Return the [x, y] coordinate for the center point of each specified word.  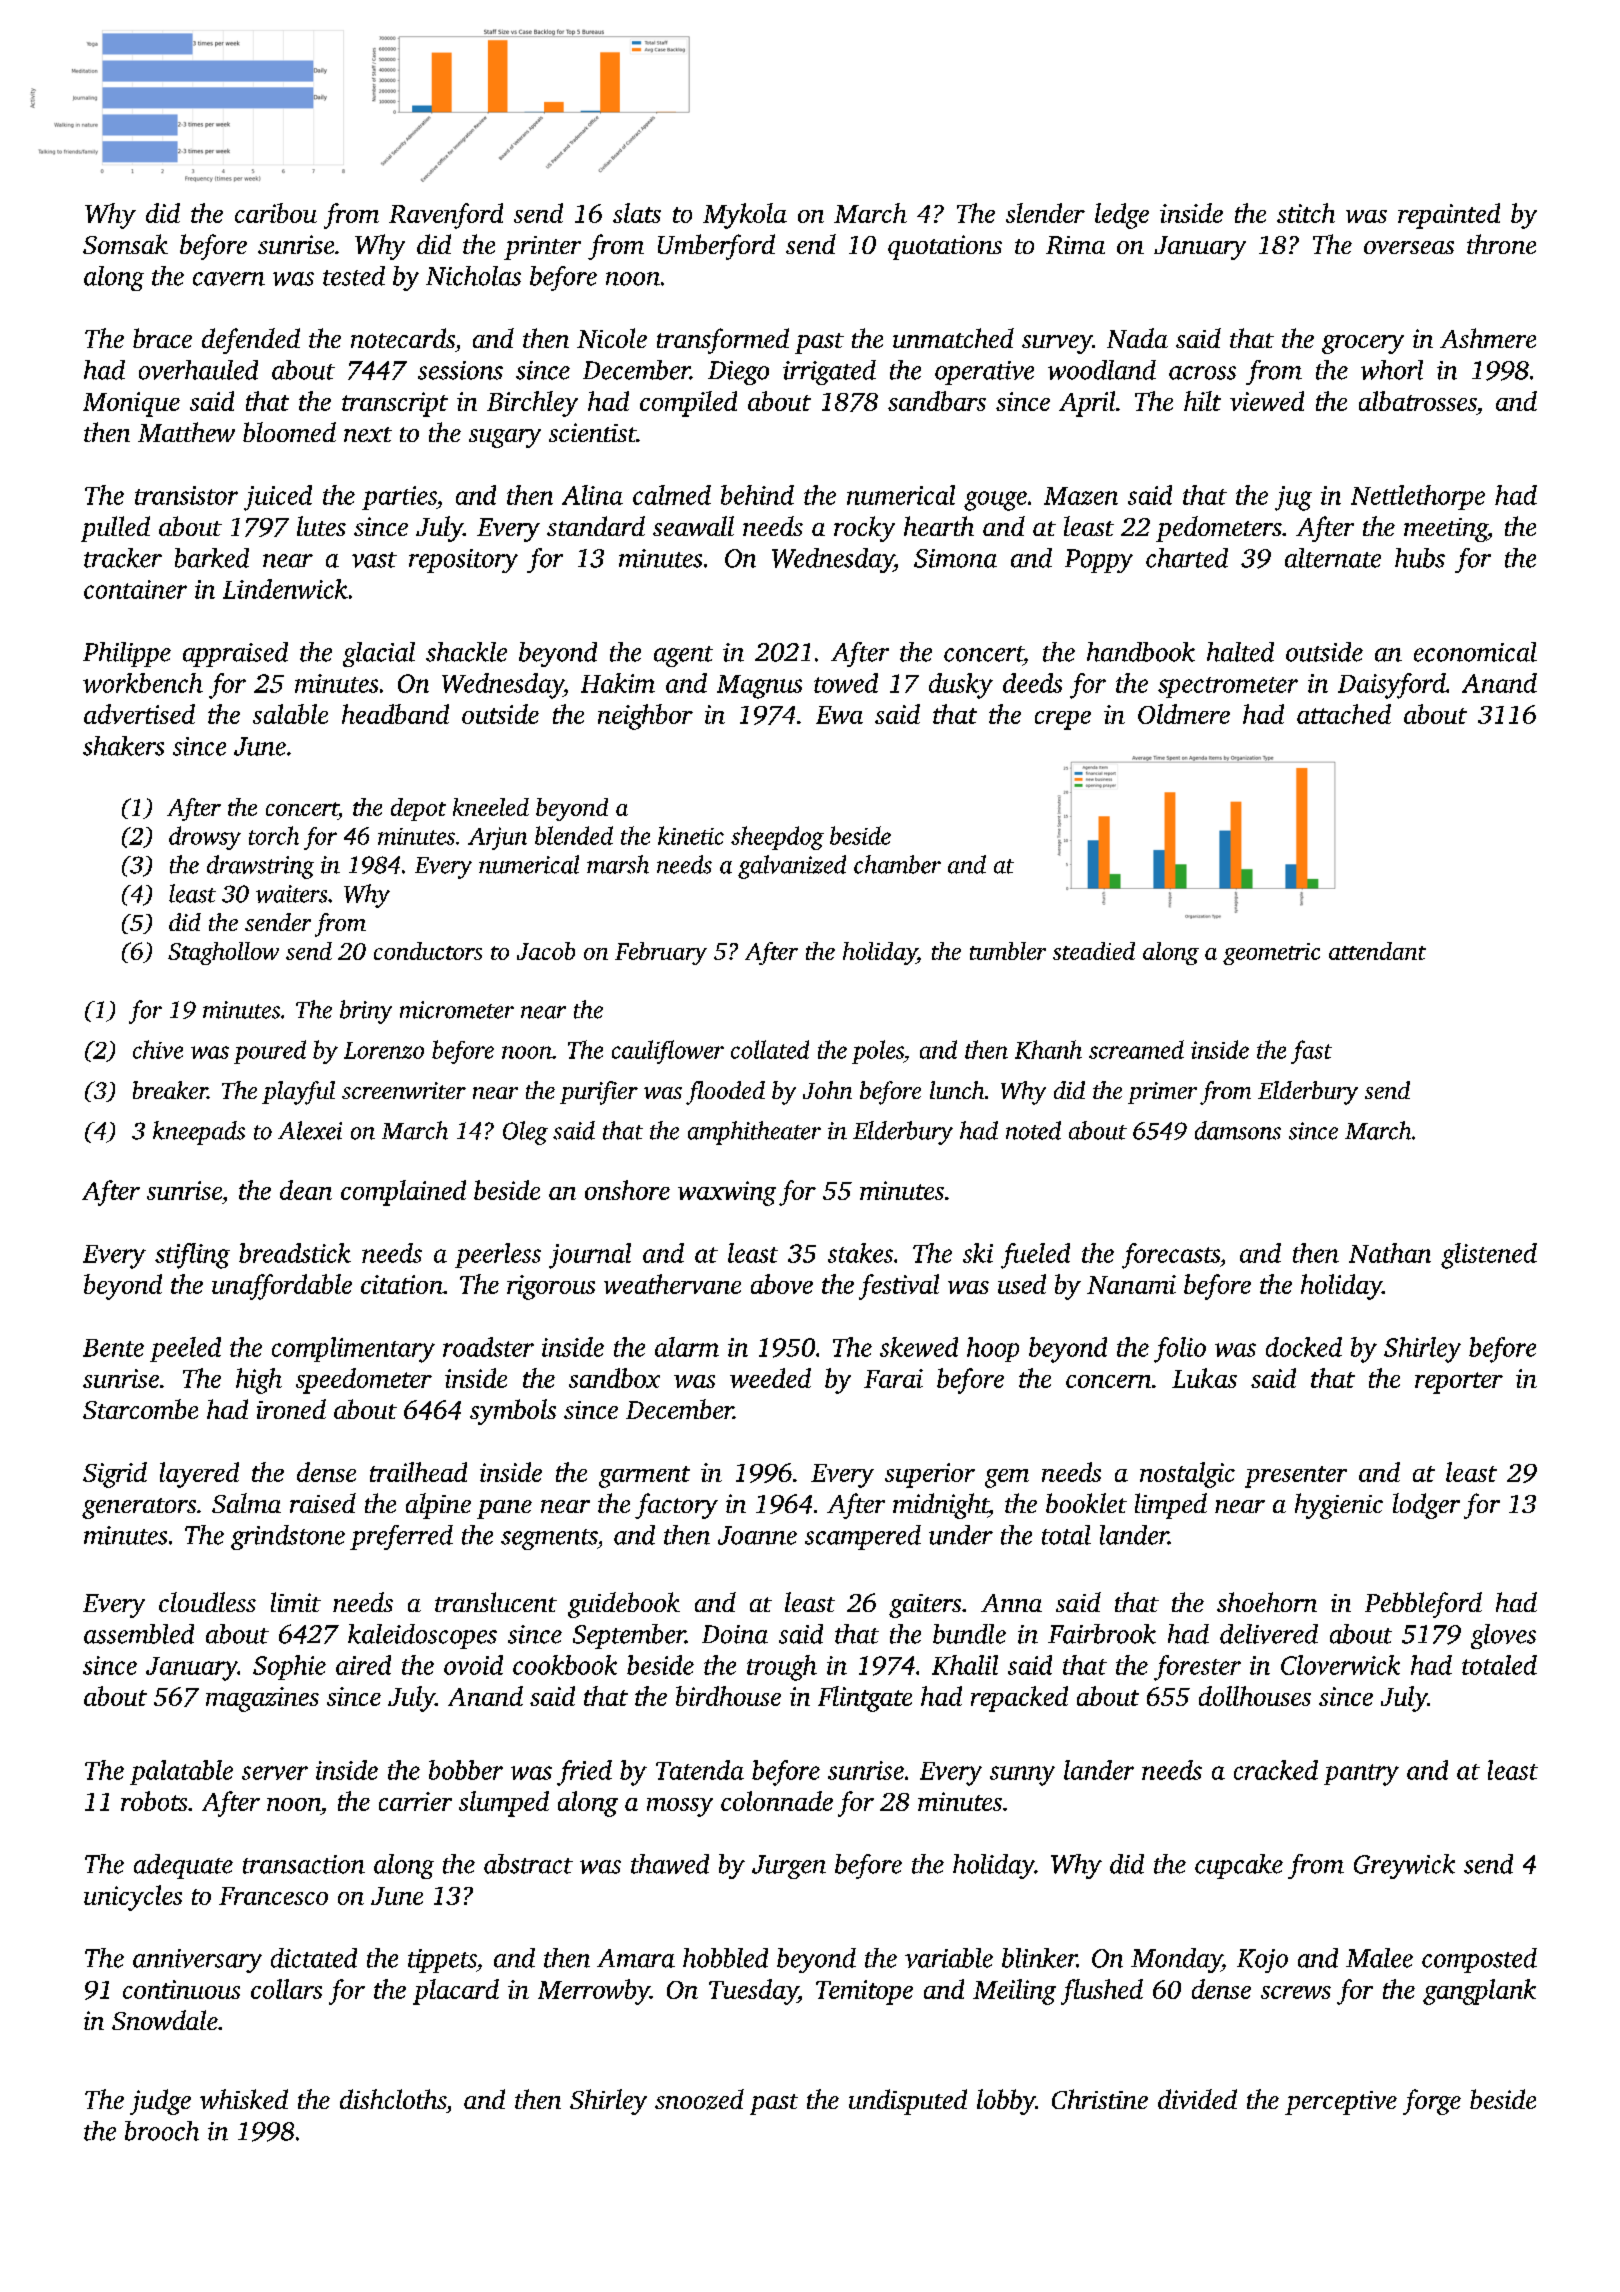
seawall [693, 526]
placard [456, 1992]
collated [770, 1049]
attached [1344, 714]
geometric [1271, 954]
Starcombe [140, 1409]
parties [399, 498]
